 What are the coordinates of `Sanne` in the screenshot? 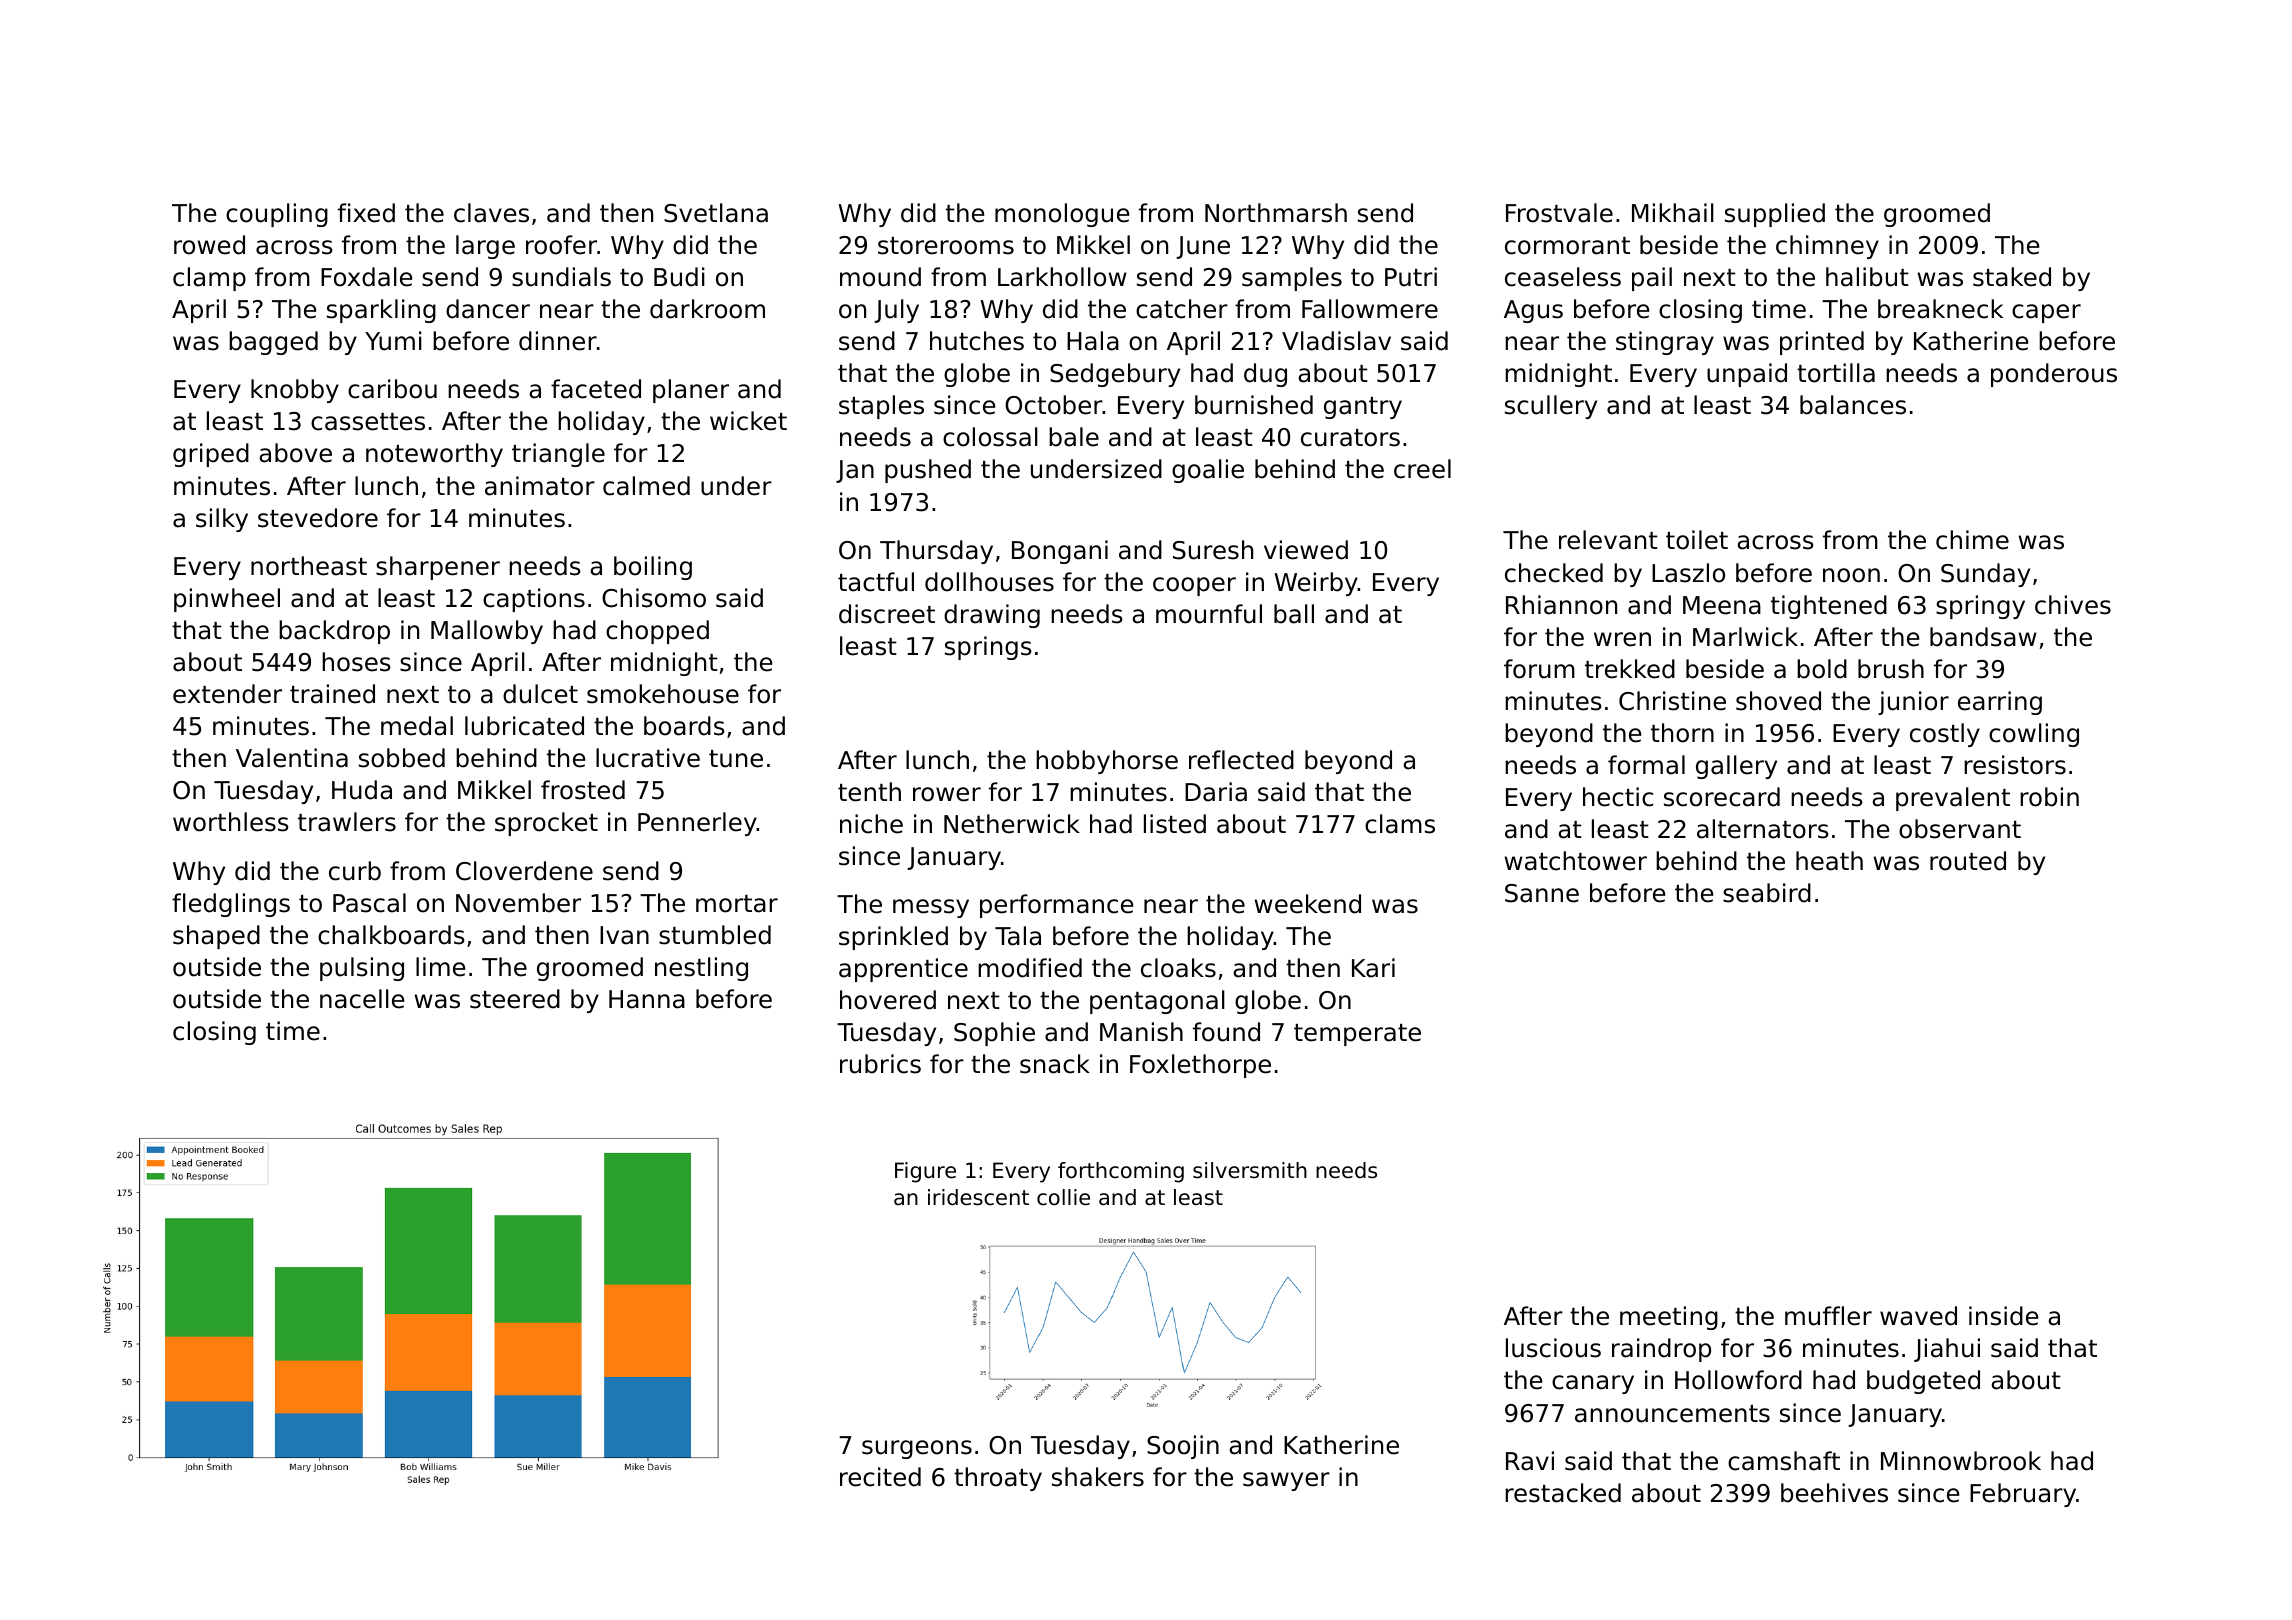 It's located at (1542, 893).
